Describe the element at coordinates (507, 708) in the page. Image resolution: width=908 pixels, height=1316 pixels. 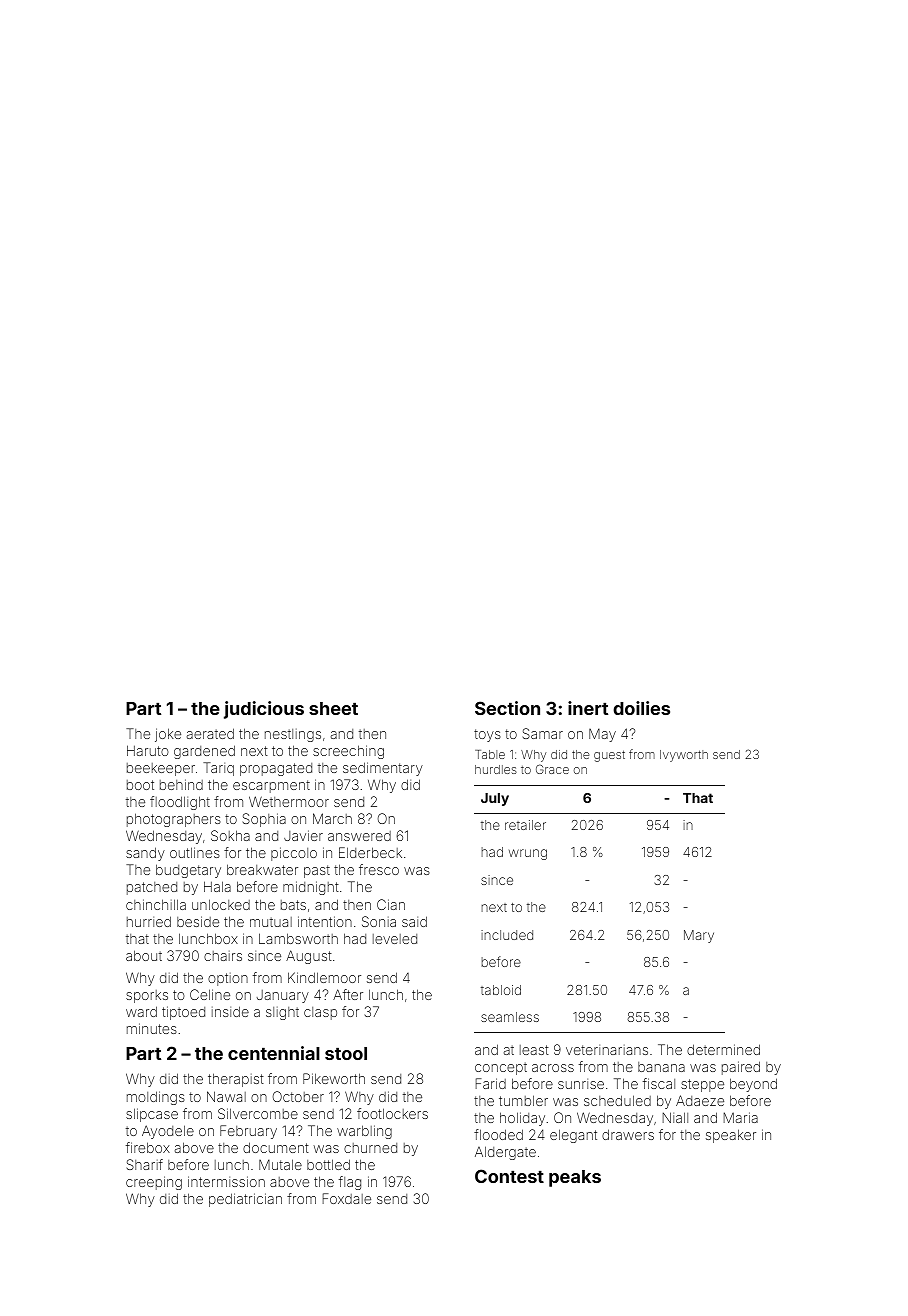
I see `Section` at that location.
